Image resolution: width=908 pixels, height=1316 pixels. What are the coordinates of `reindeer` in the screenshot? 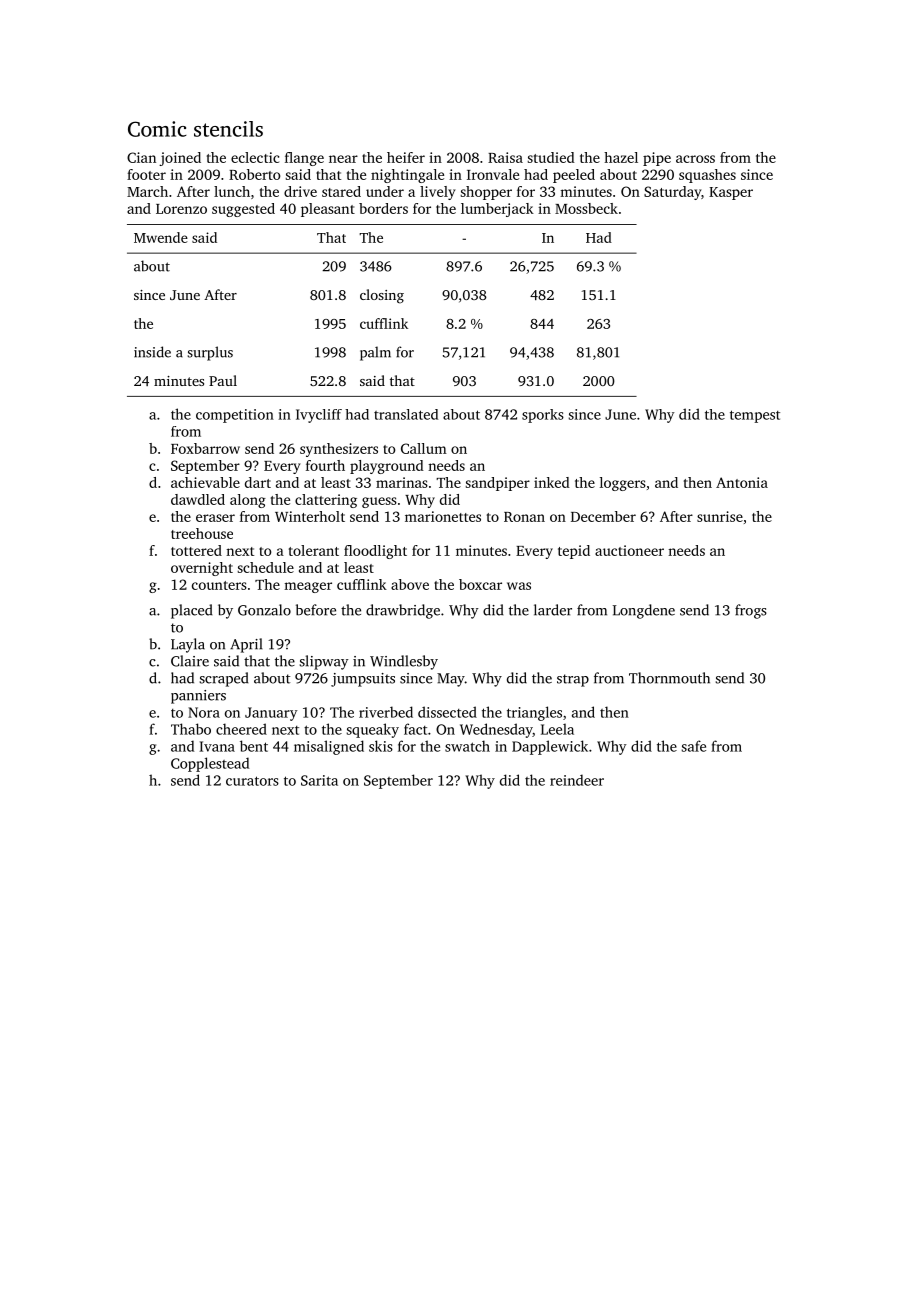 It's located at (577, 780).
